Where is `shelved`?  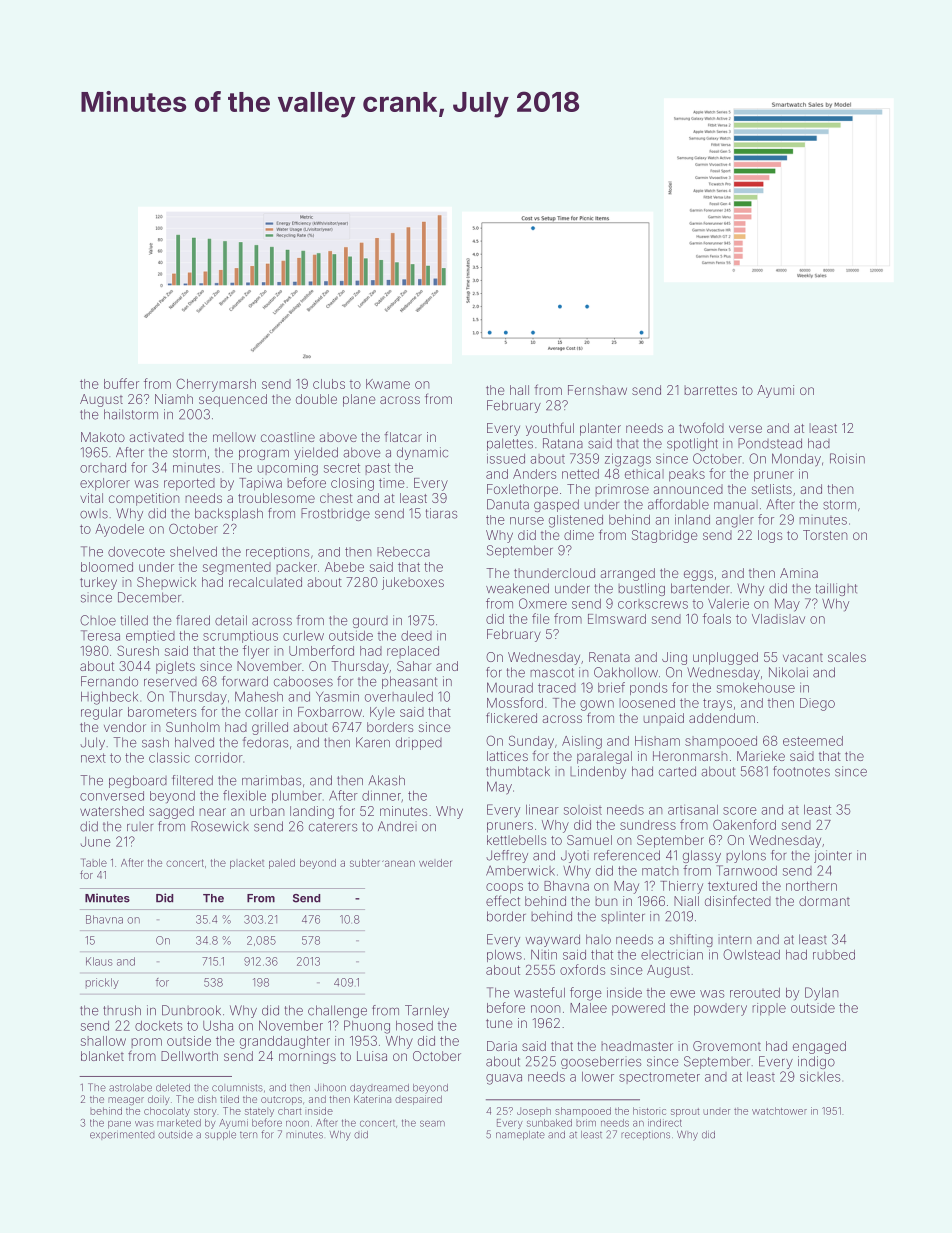 shelved is located at coordinates (193, 552).
